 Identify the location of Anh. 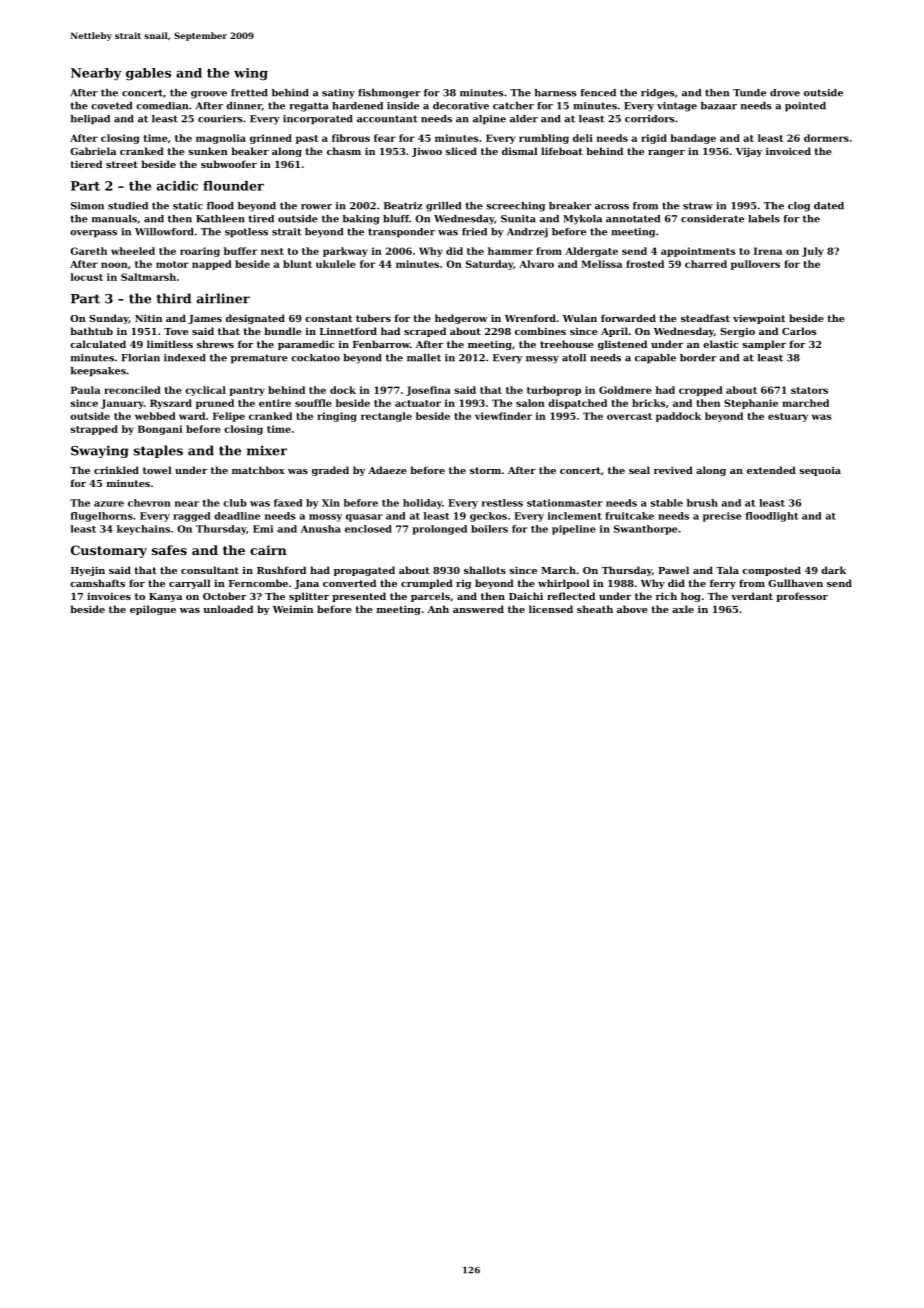
(438, 609).
